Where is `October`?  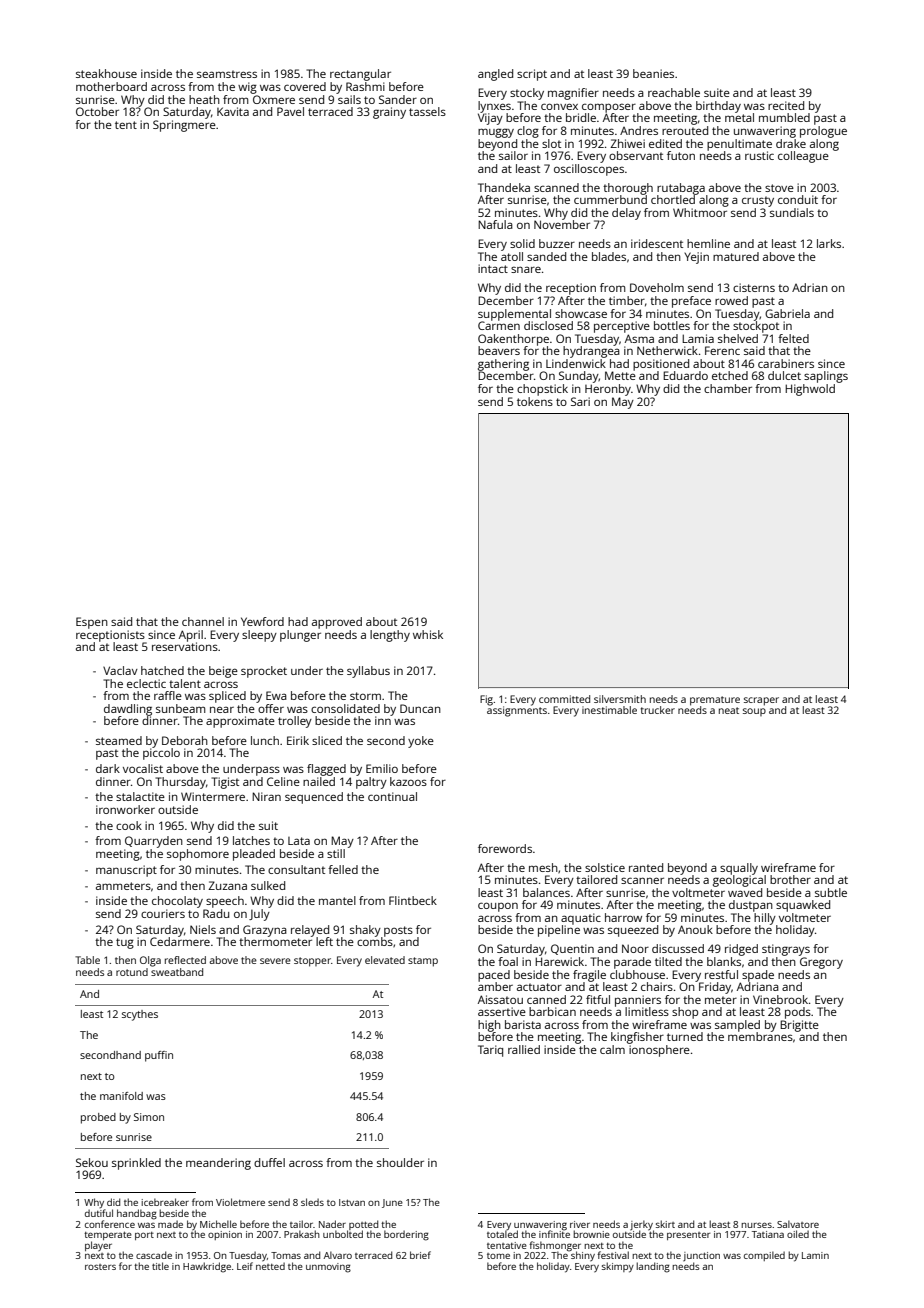 October is located at coordinates (97, 111).
